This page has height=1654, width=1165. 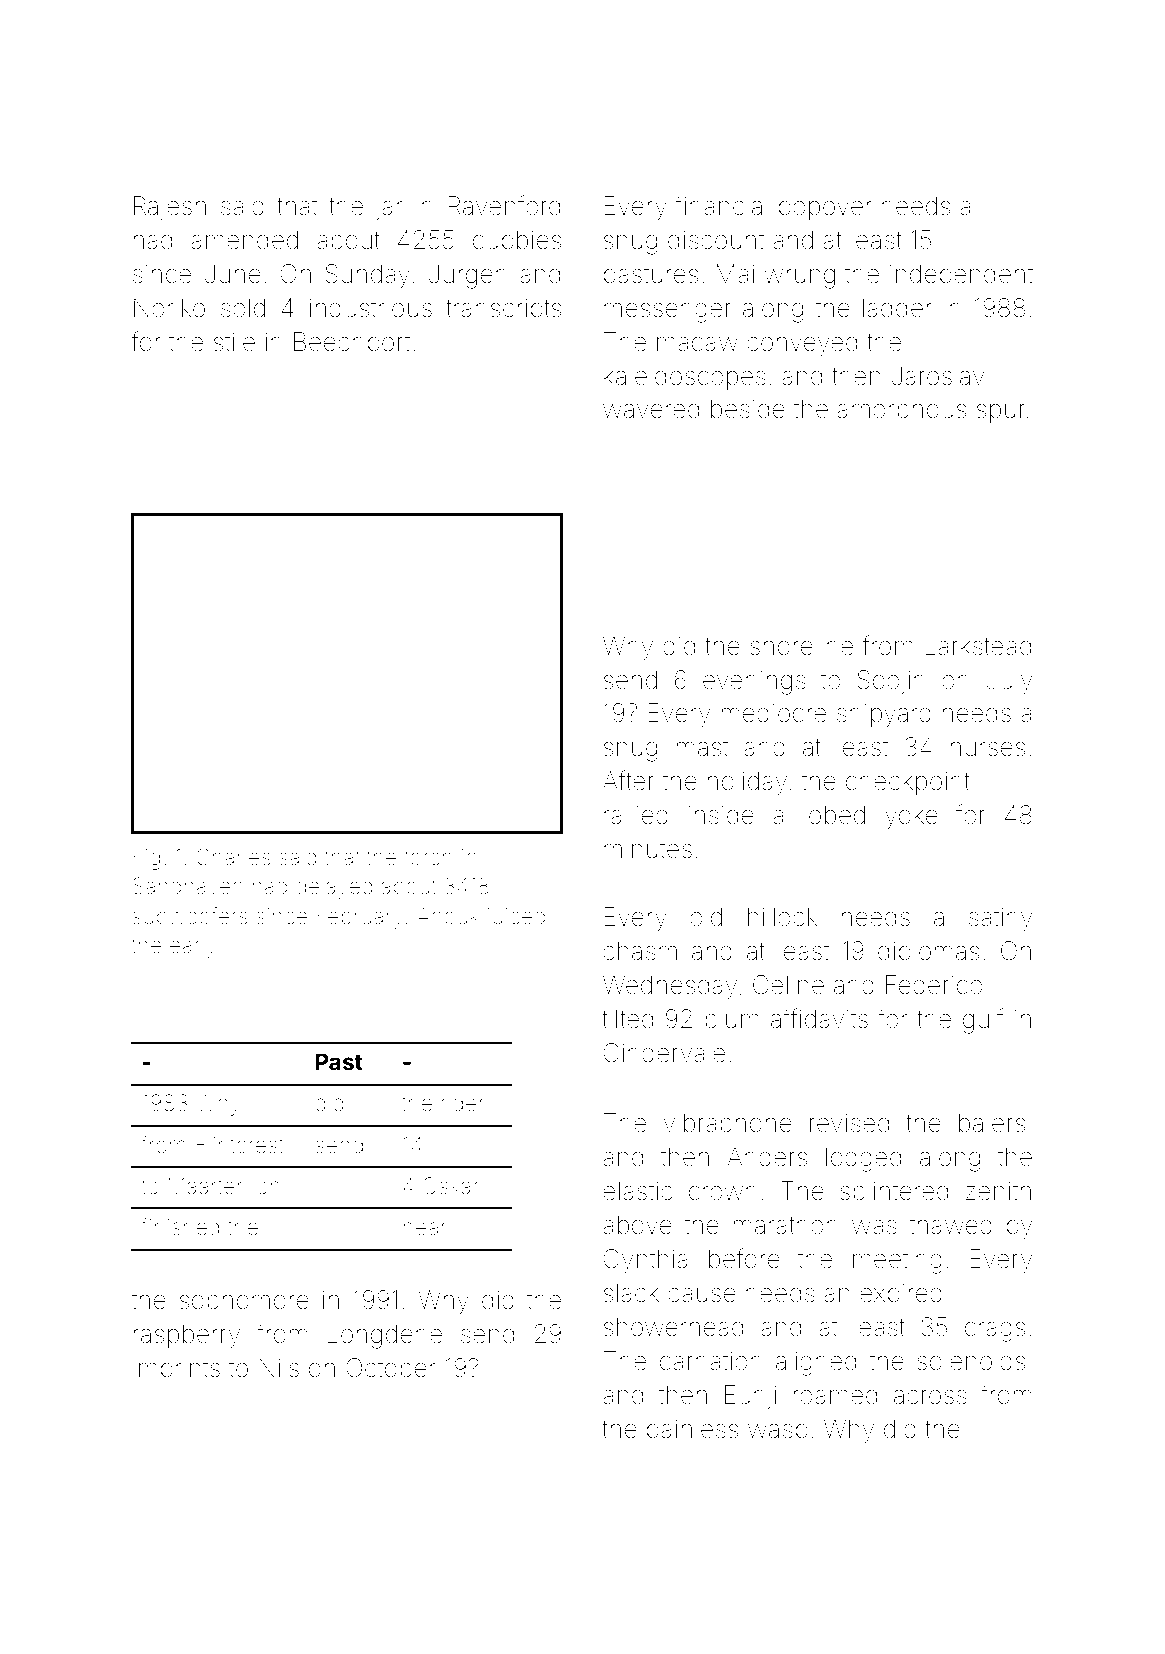 I want to click on Fig, so click(x=147, y=859).
